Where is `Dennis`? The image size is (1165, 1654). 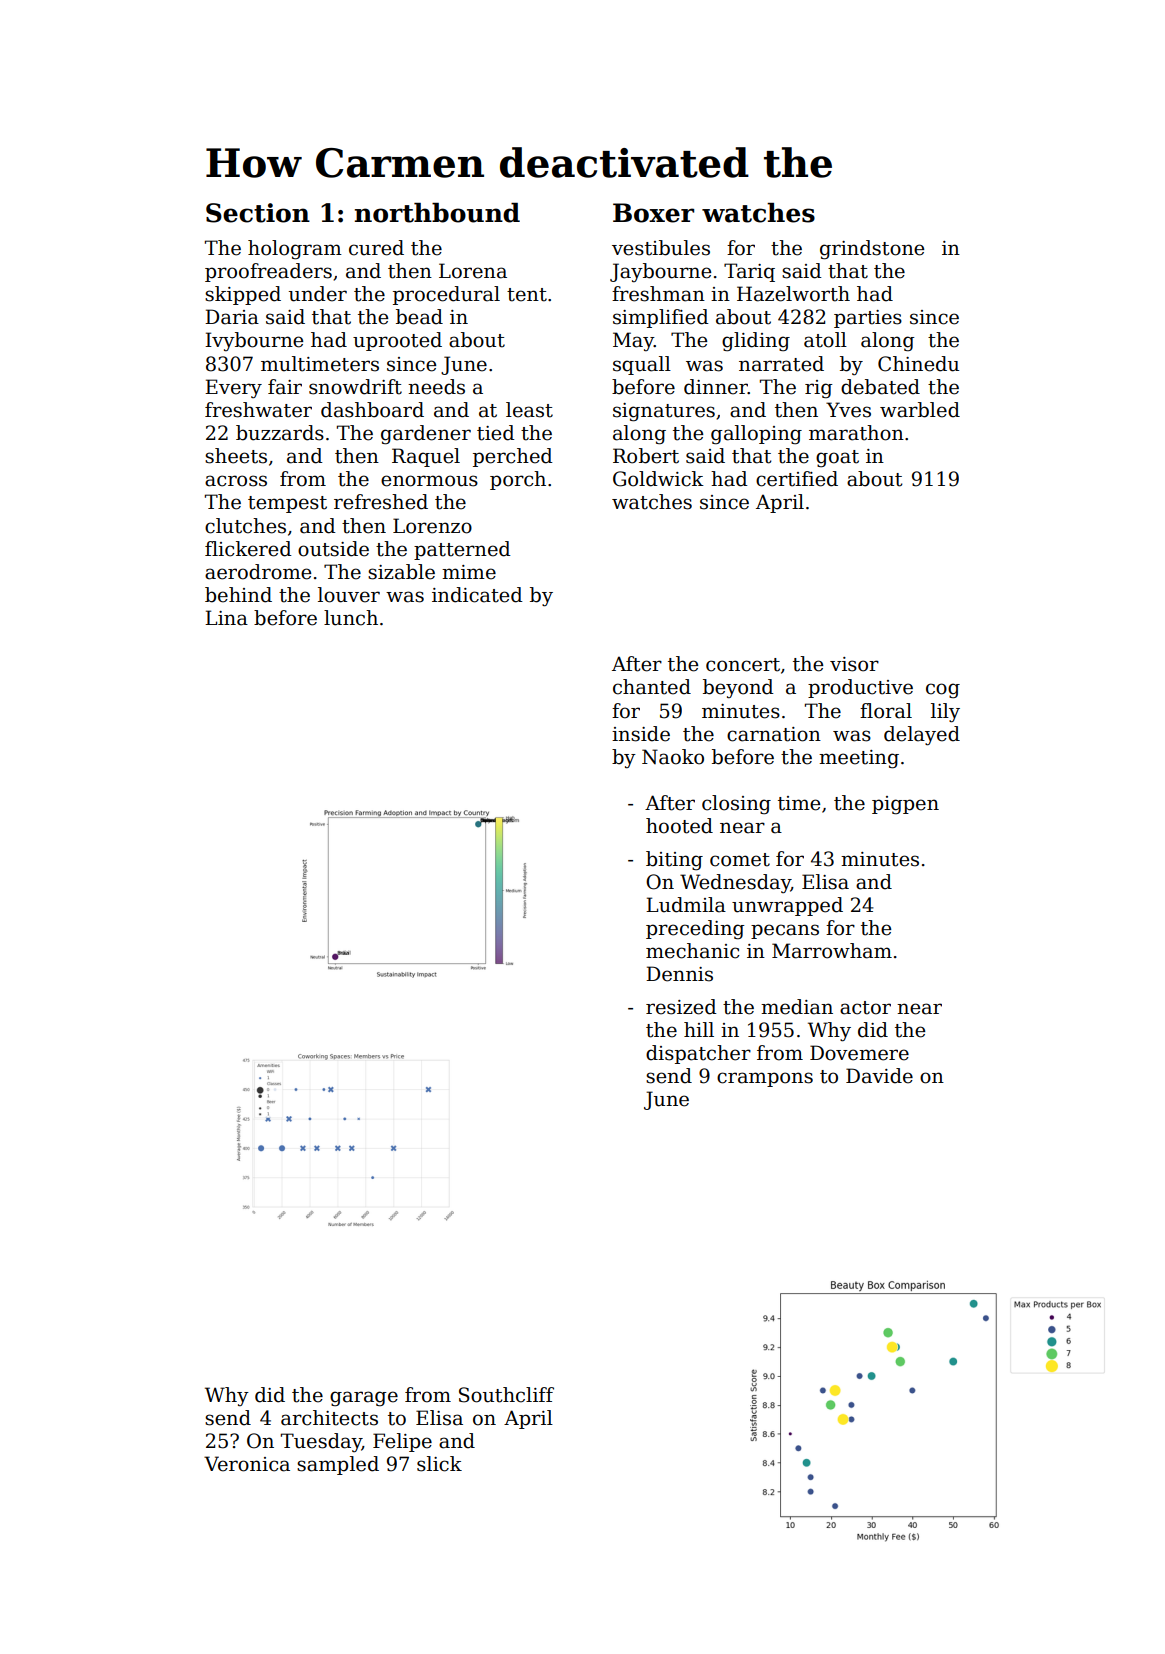
Dennis is located at coordinates (679, 974).
